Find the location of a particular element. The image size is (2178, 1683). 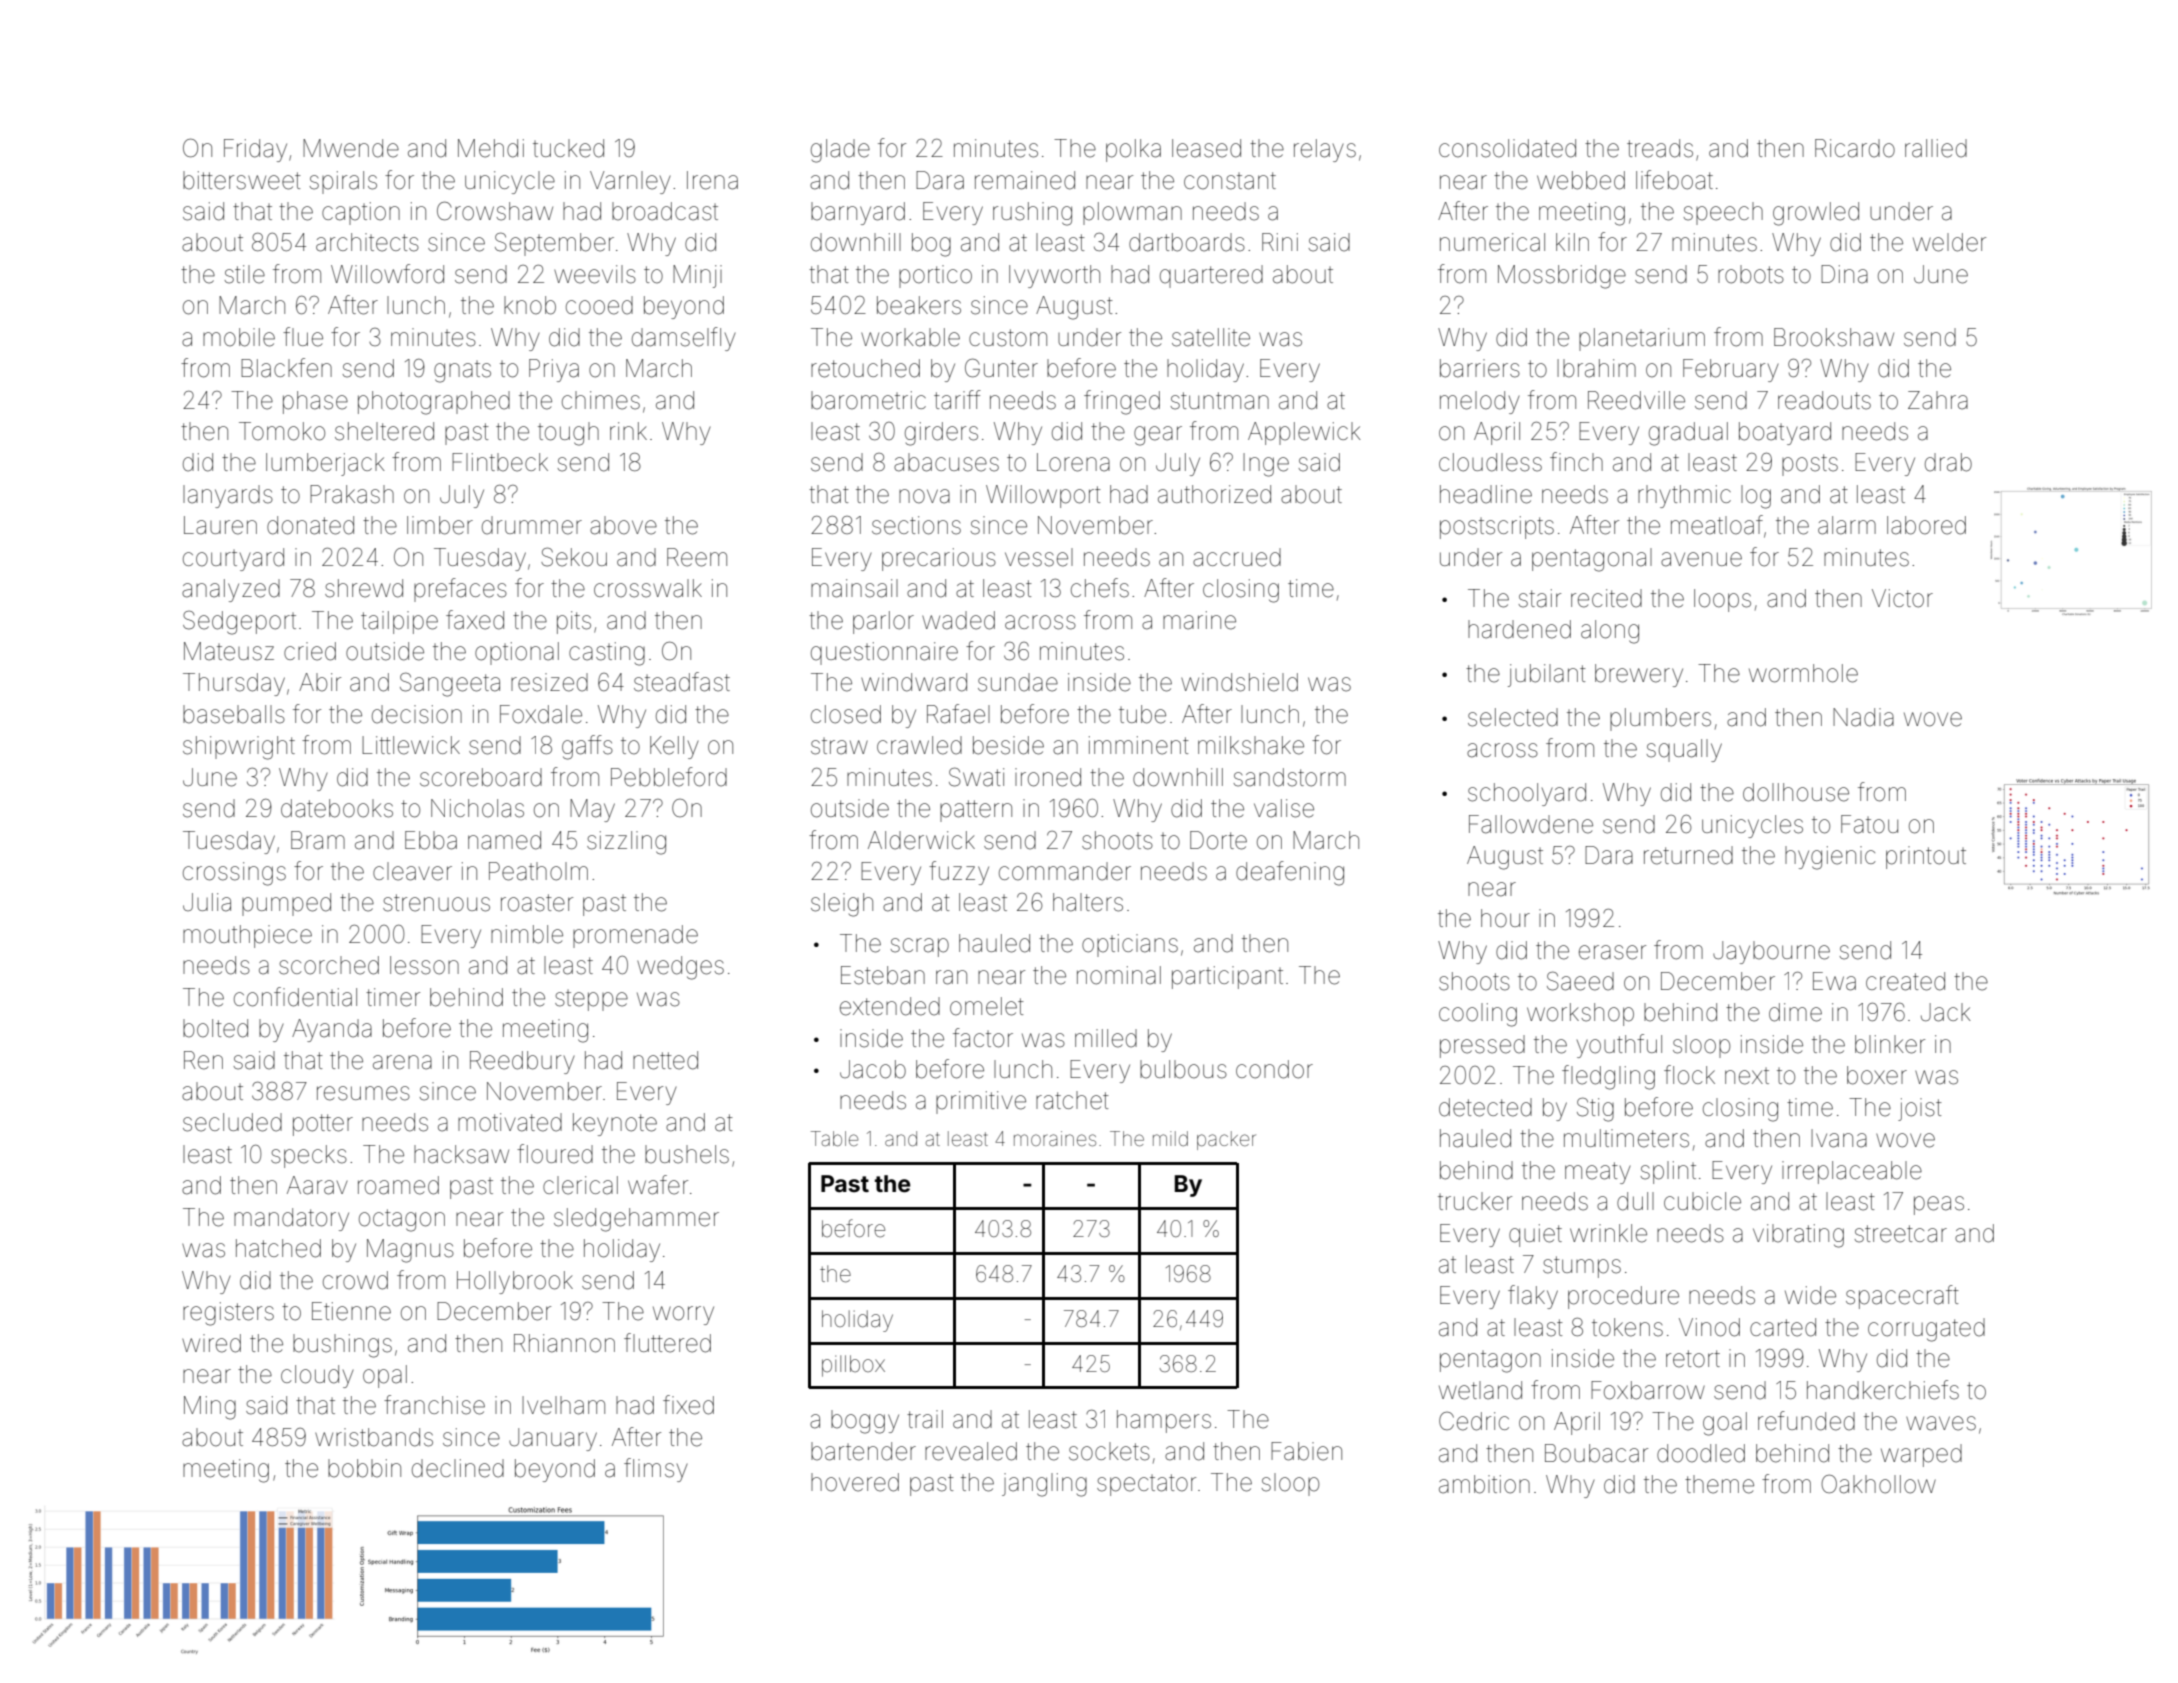

portico is located at coordinates (935, 276).
